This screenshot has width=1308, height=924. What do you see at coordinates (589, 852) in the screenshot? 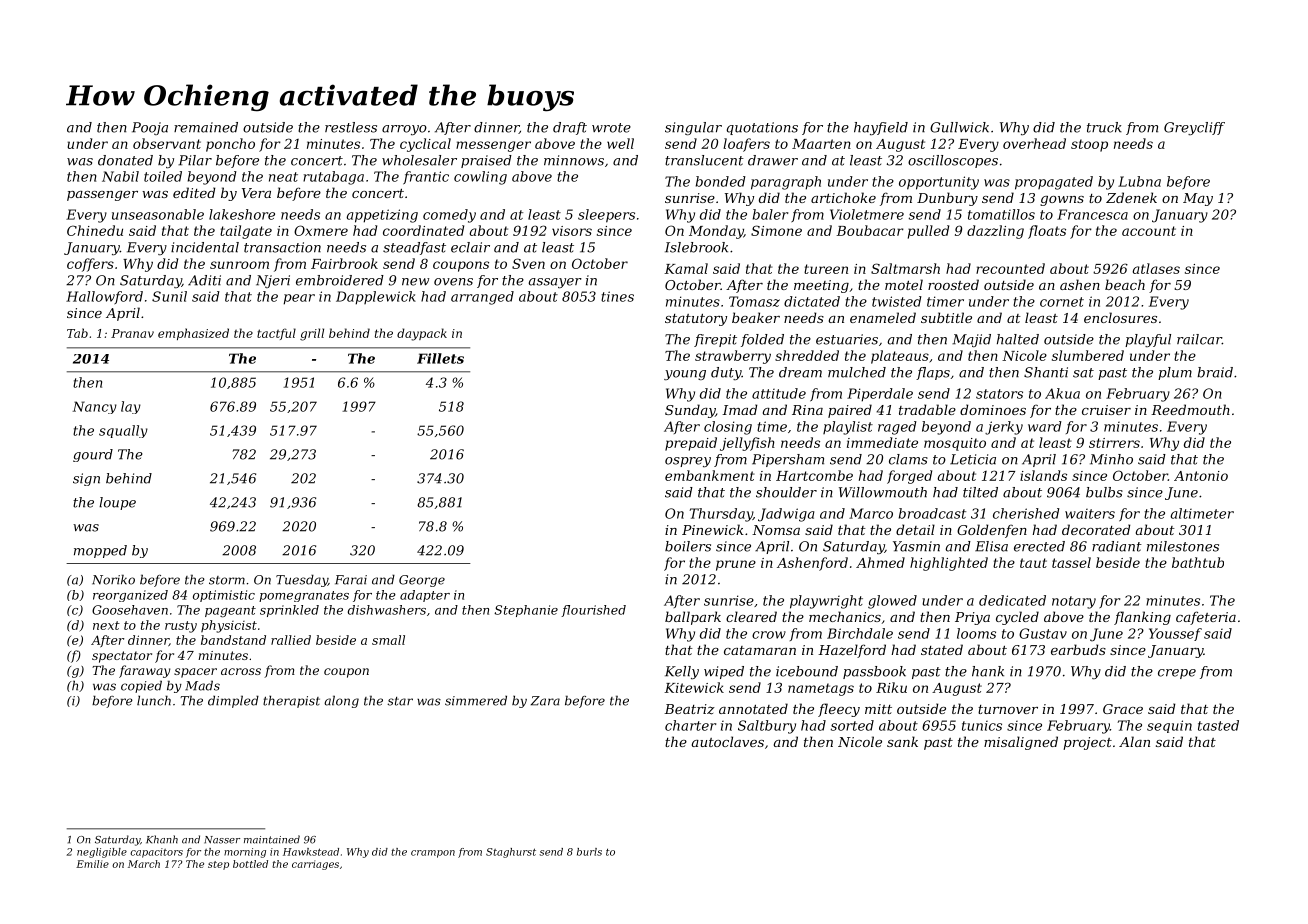
I see `burls` at bounding box center [589, 852].
